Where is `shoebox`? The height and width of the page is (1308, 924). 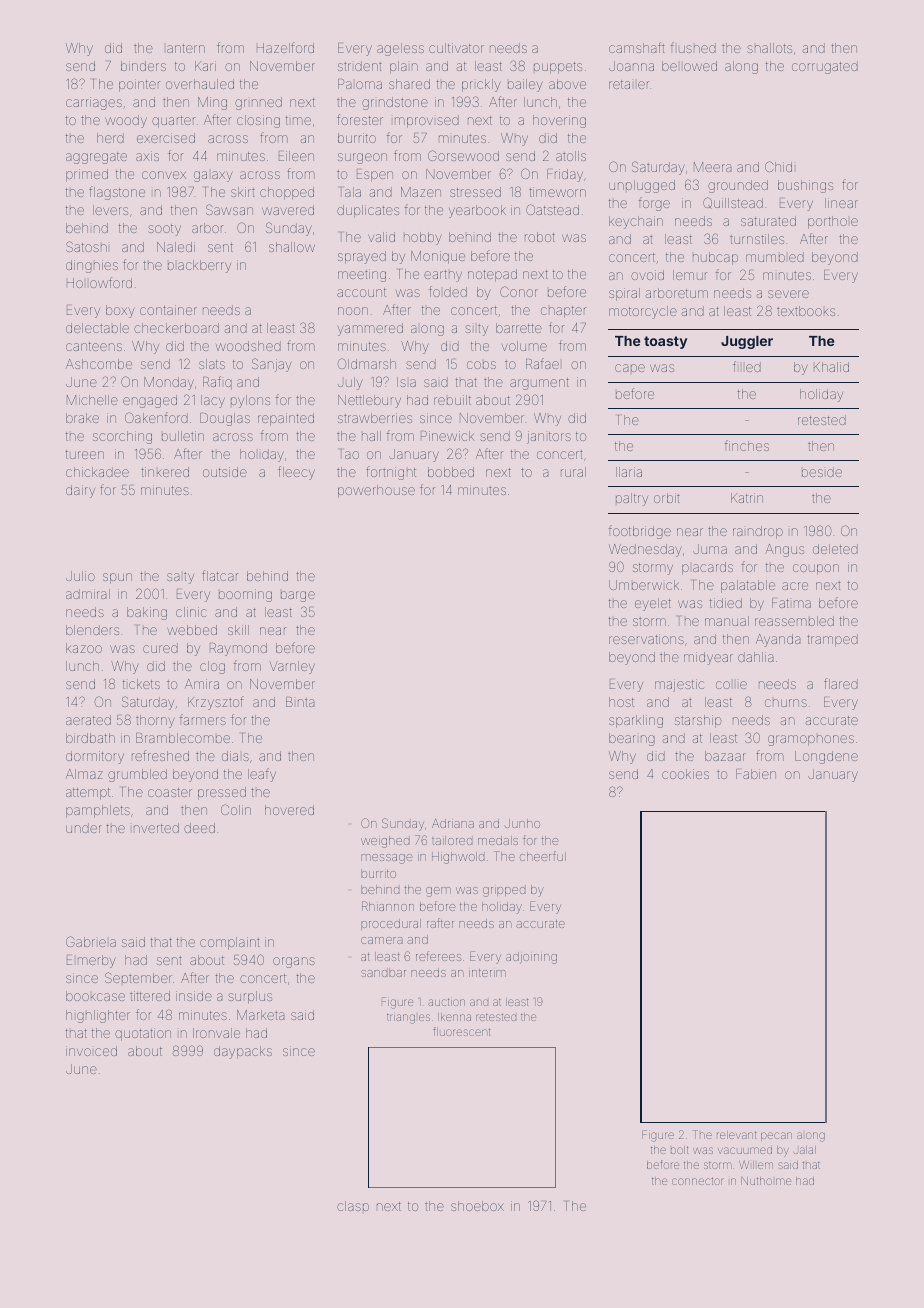 shoebox is located at coordinates (477, 1206).
